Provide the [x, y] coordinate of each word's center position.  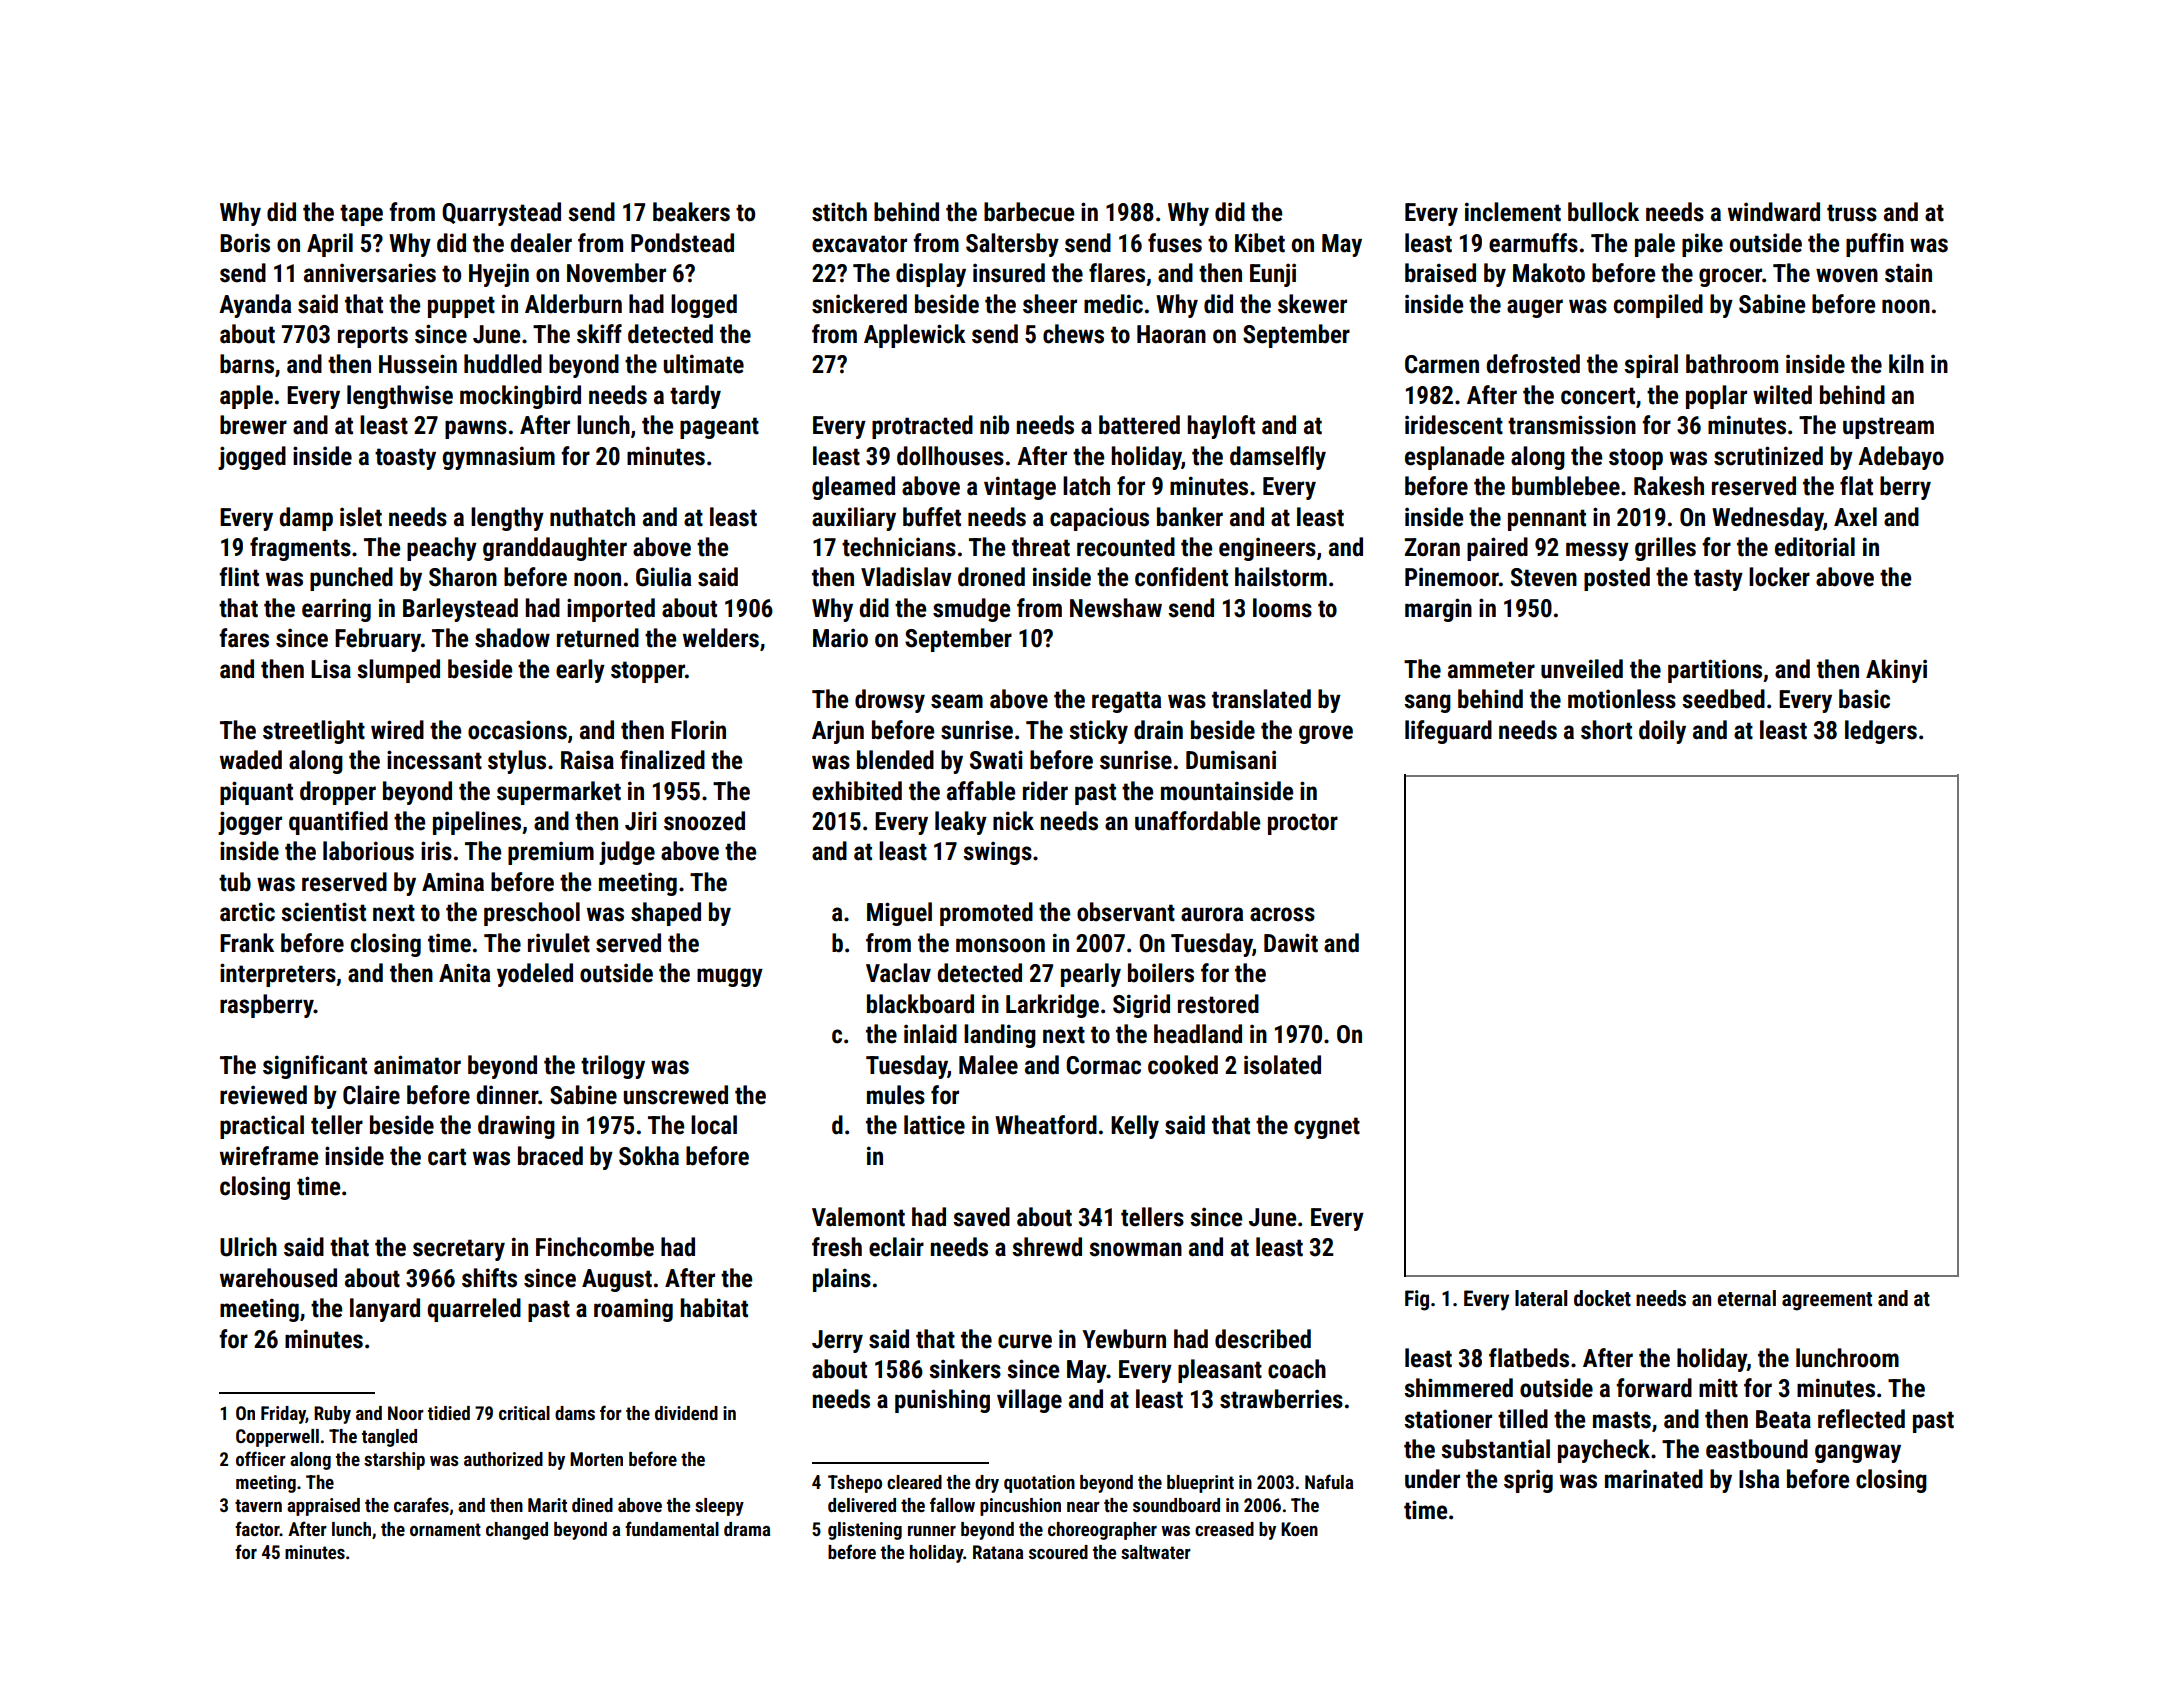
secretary [459, 1250]
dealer [541, 243]
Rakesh [1669, 486]
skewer [1312, 304]
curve [1025, 1341]
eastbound [1757, 1449]
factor [257, 1528]
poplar [1716, 397]
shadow [512, 638]
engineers [1267, 549]
